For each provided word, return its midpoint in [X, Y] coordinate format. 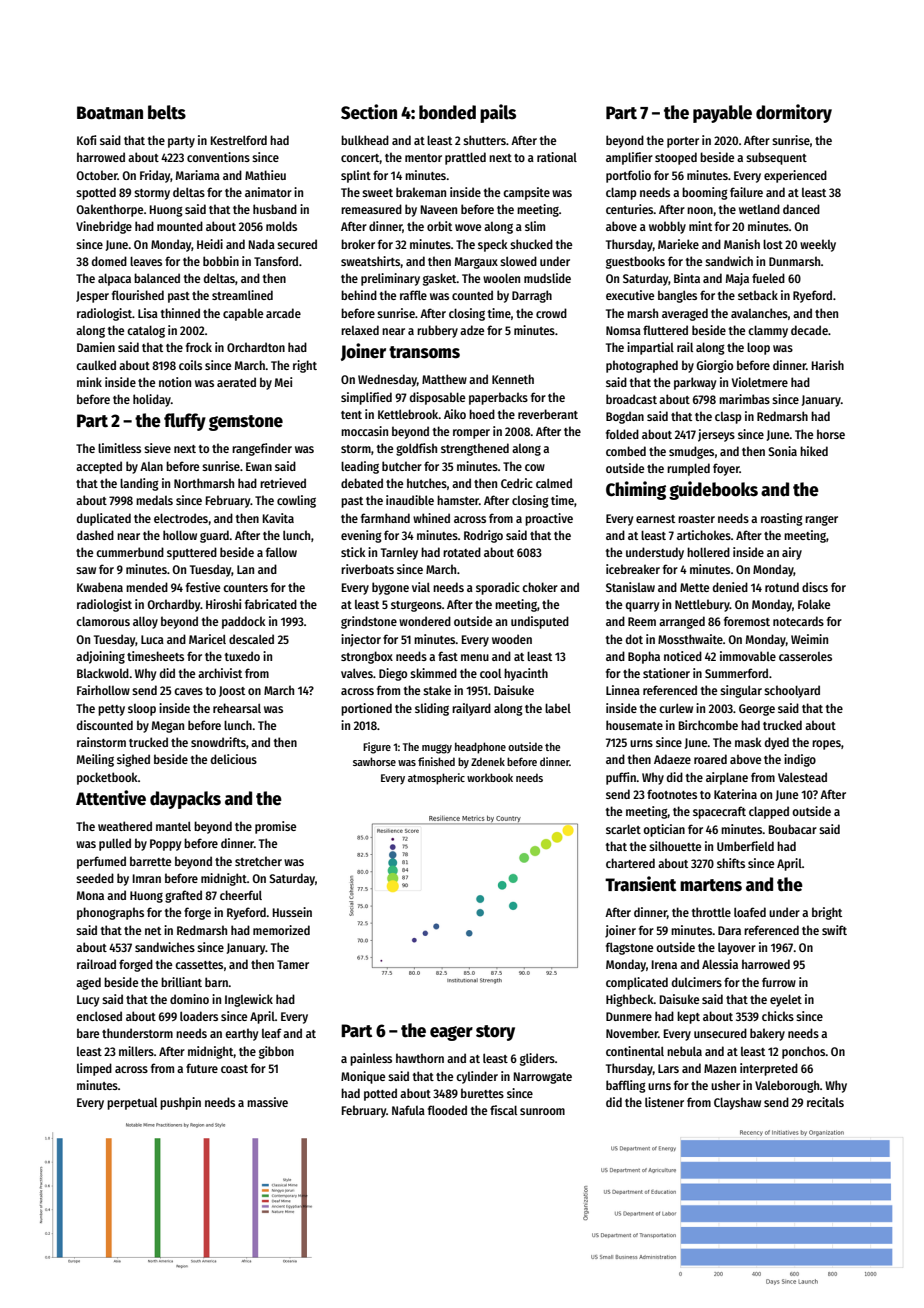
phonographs [110, 913]
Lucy [88, 1001]
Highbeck [630, 1000]
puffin [621, 778]
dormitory [794, 113]
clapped [769, 812]
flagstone [629, 948]
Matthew [444, 379]
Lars [668, 1068]
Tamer [293, 964]
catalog [146, 331]
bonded [447, 112]
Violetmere [760, 382]
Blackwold [103, 673]
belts [167, 112]
